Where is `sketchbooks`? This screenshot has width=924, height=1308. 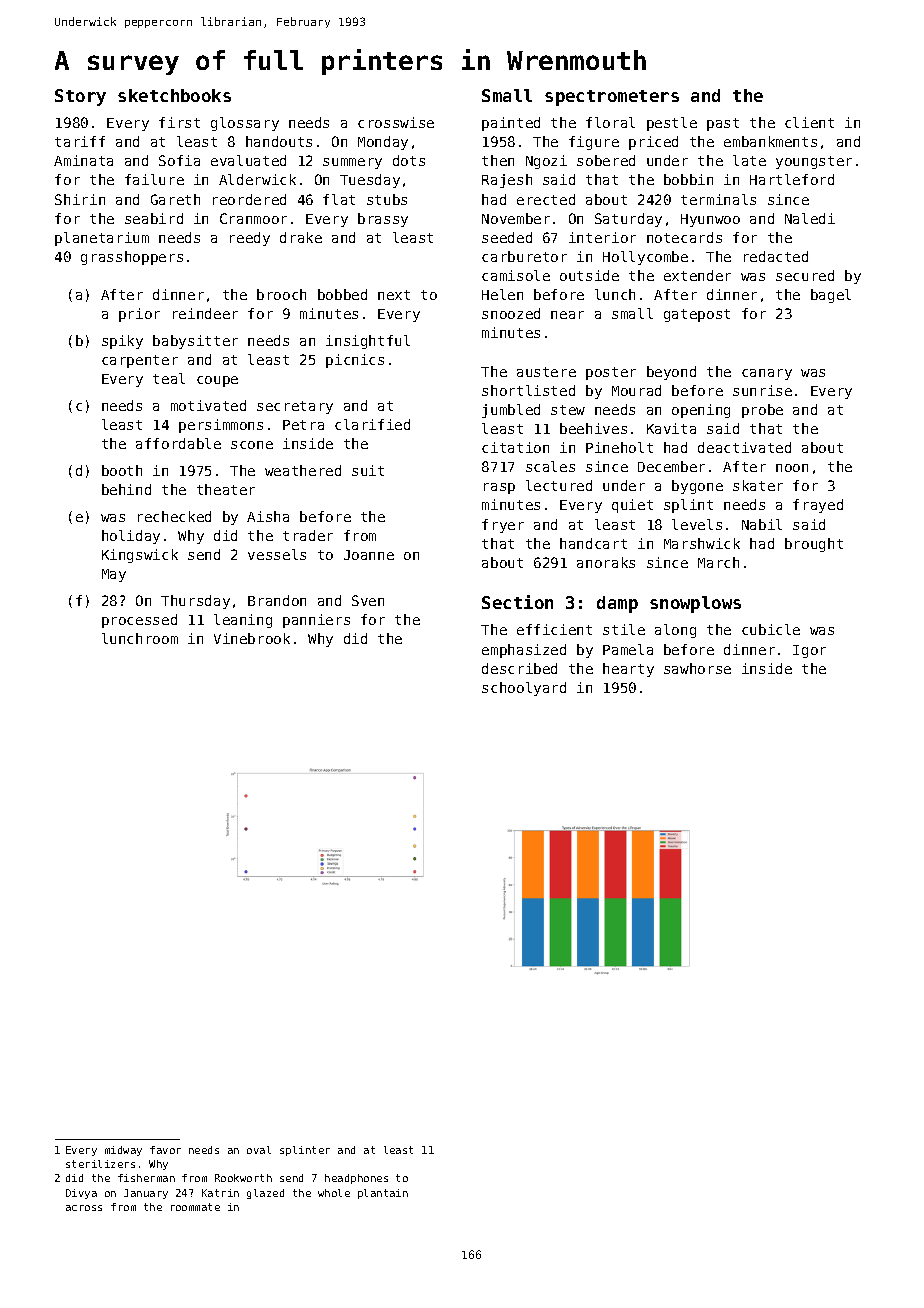
sketchbooks is located at coordinates (174, 95).
